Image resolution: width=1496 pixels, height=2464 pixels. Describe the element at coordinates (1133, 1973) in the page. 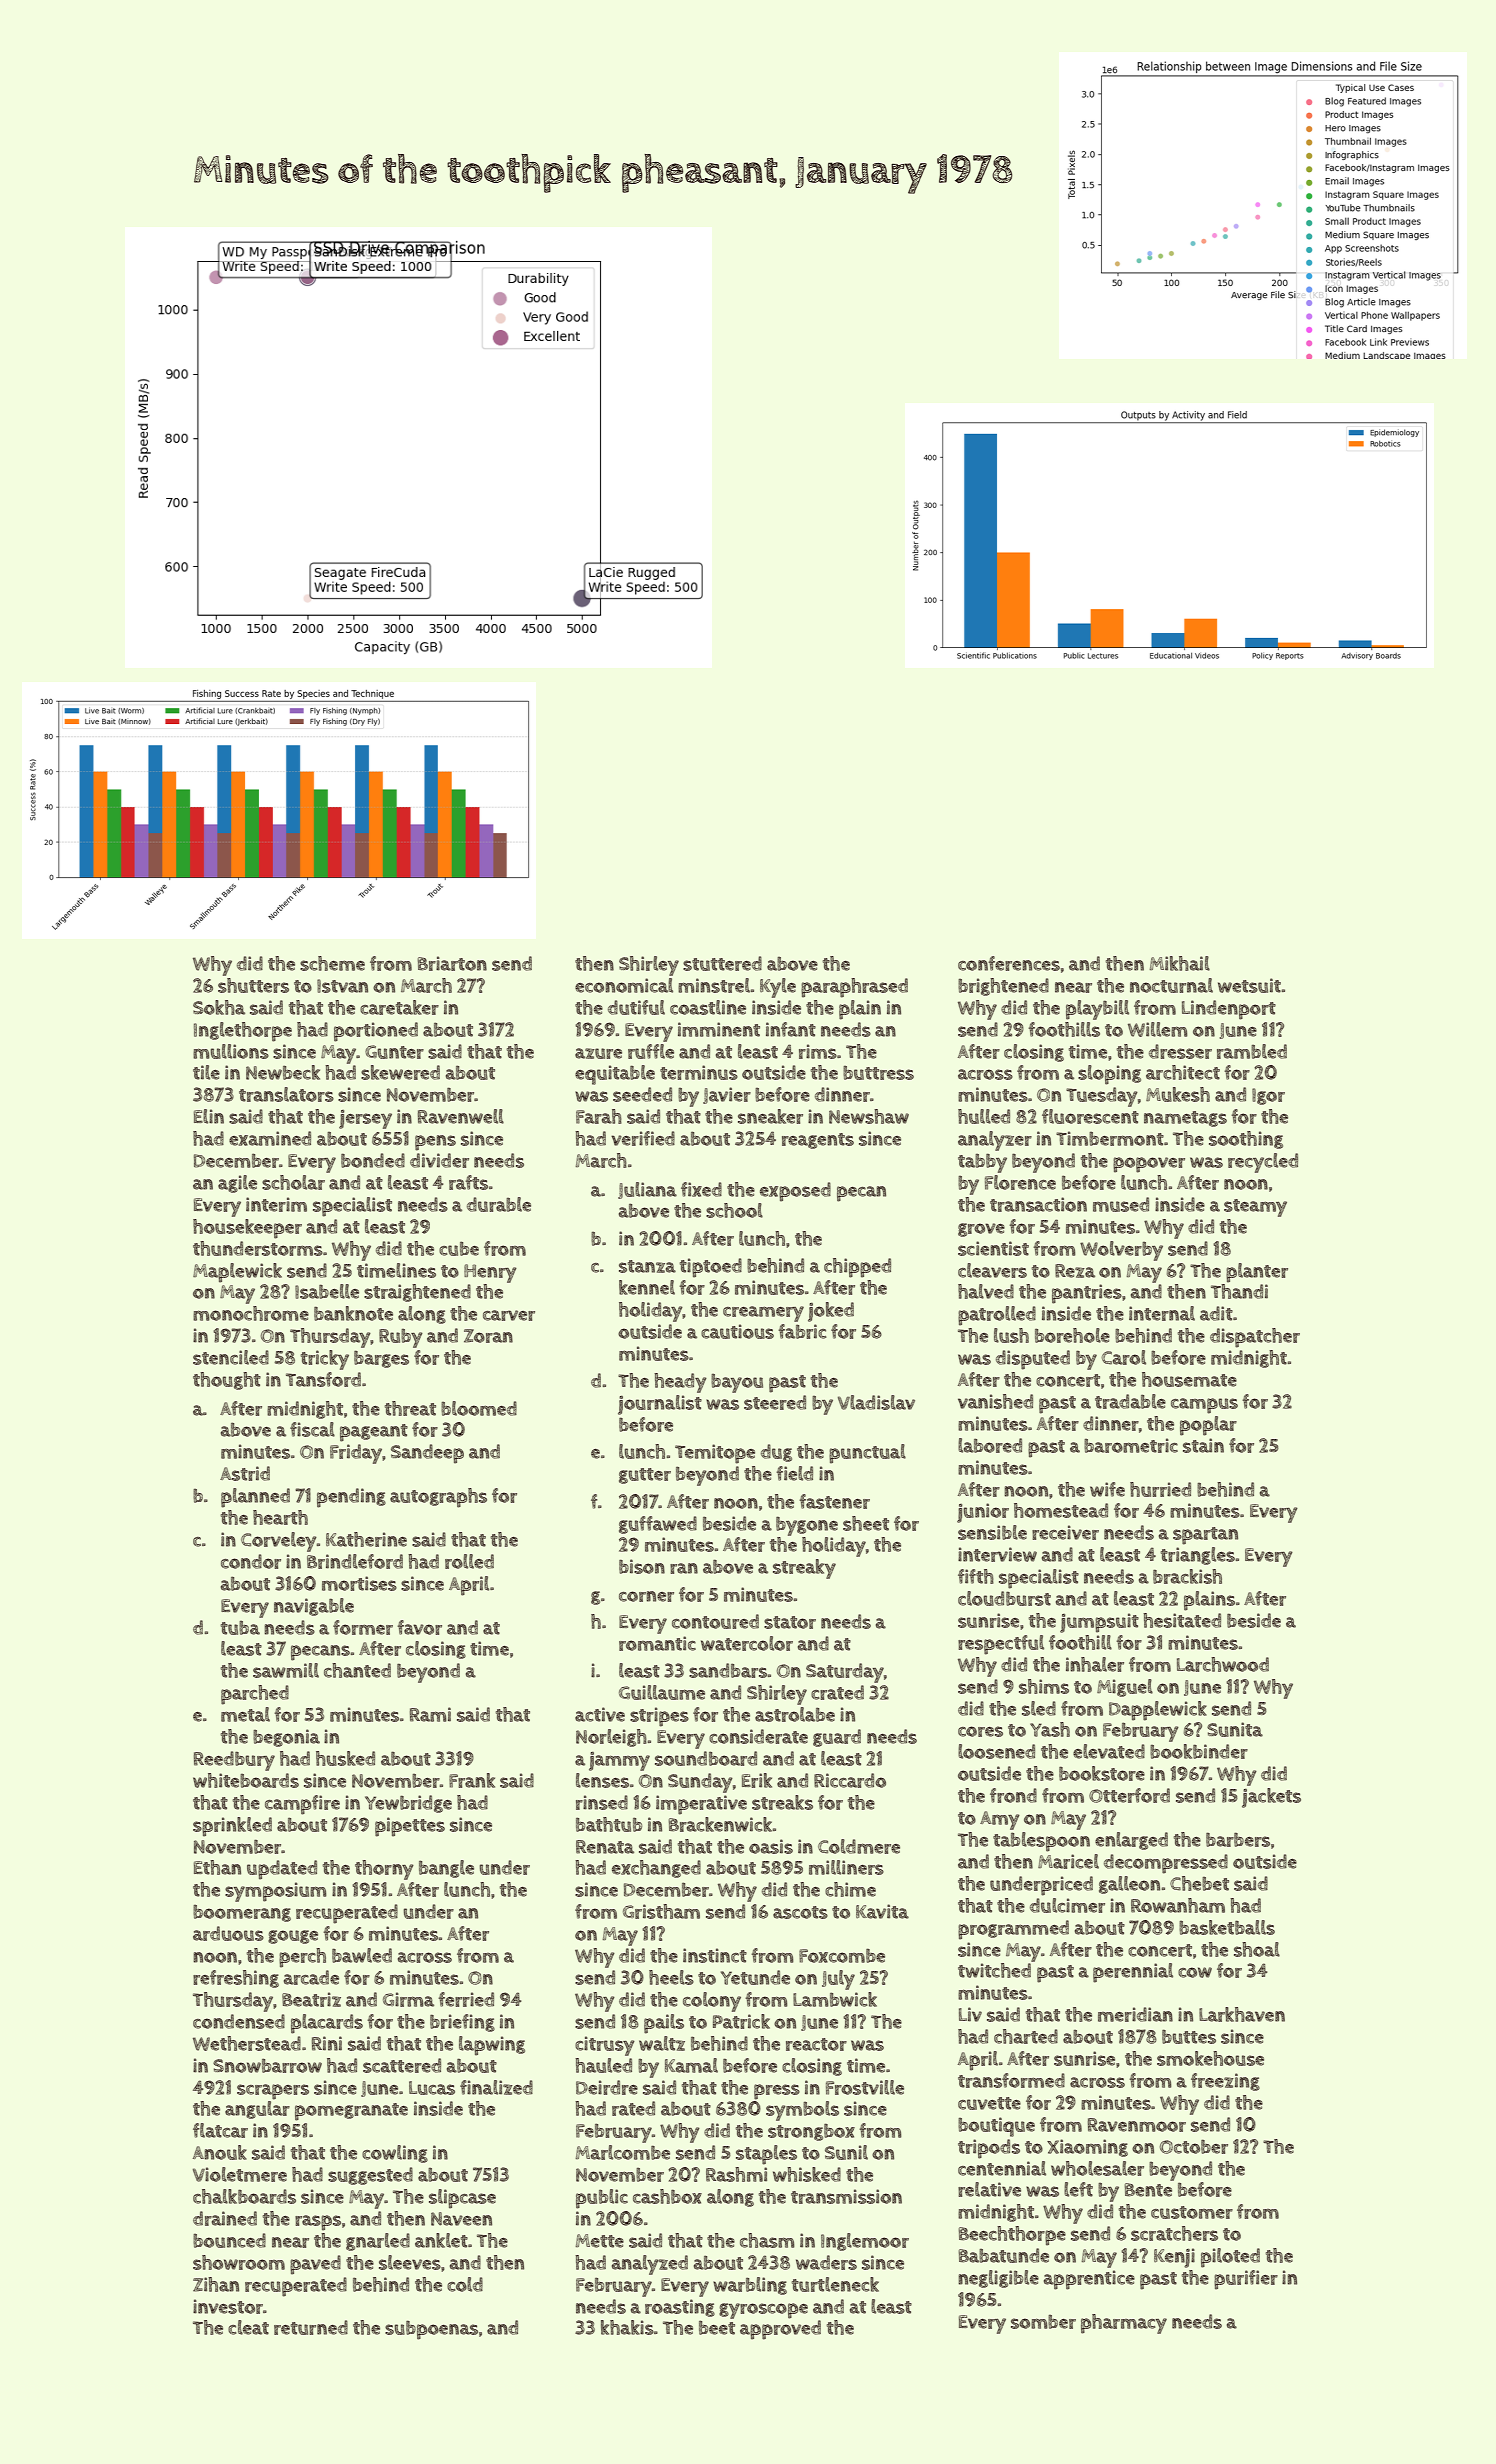

I see `perennial` at that location.
